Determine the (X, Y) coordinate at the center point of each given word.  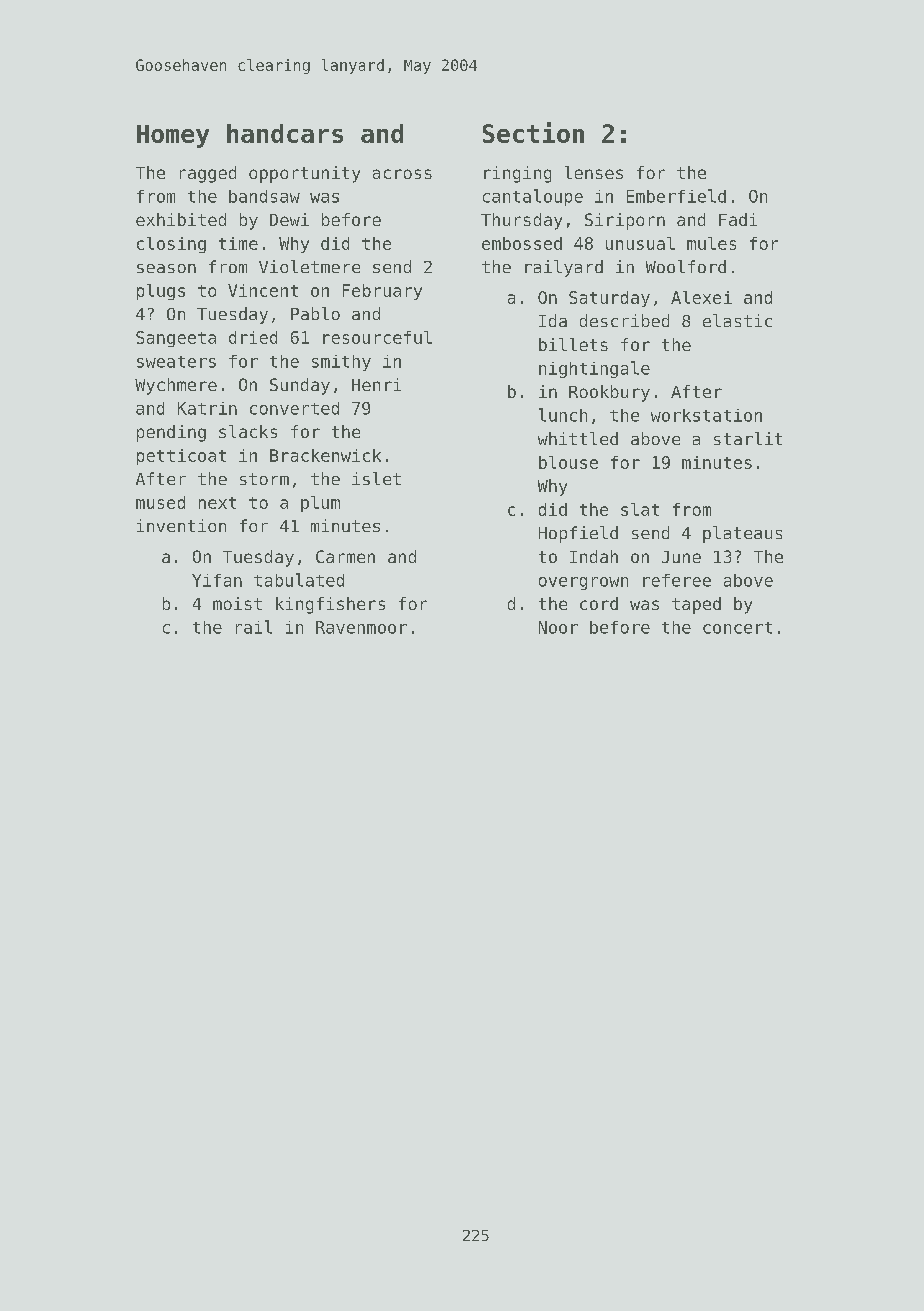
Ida (553, 320)
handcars (285, 133)
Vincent (263, 290)
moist (237, 603)
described (624, 320)
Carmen (345, 556)
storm (264, 479)
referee (677, 580)
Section (533, 132)
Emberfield (676, 196)
